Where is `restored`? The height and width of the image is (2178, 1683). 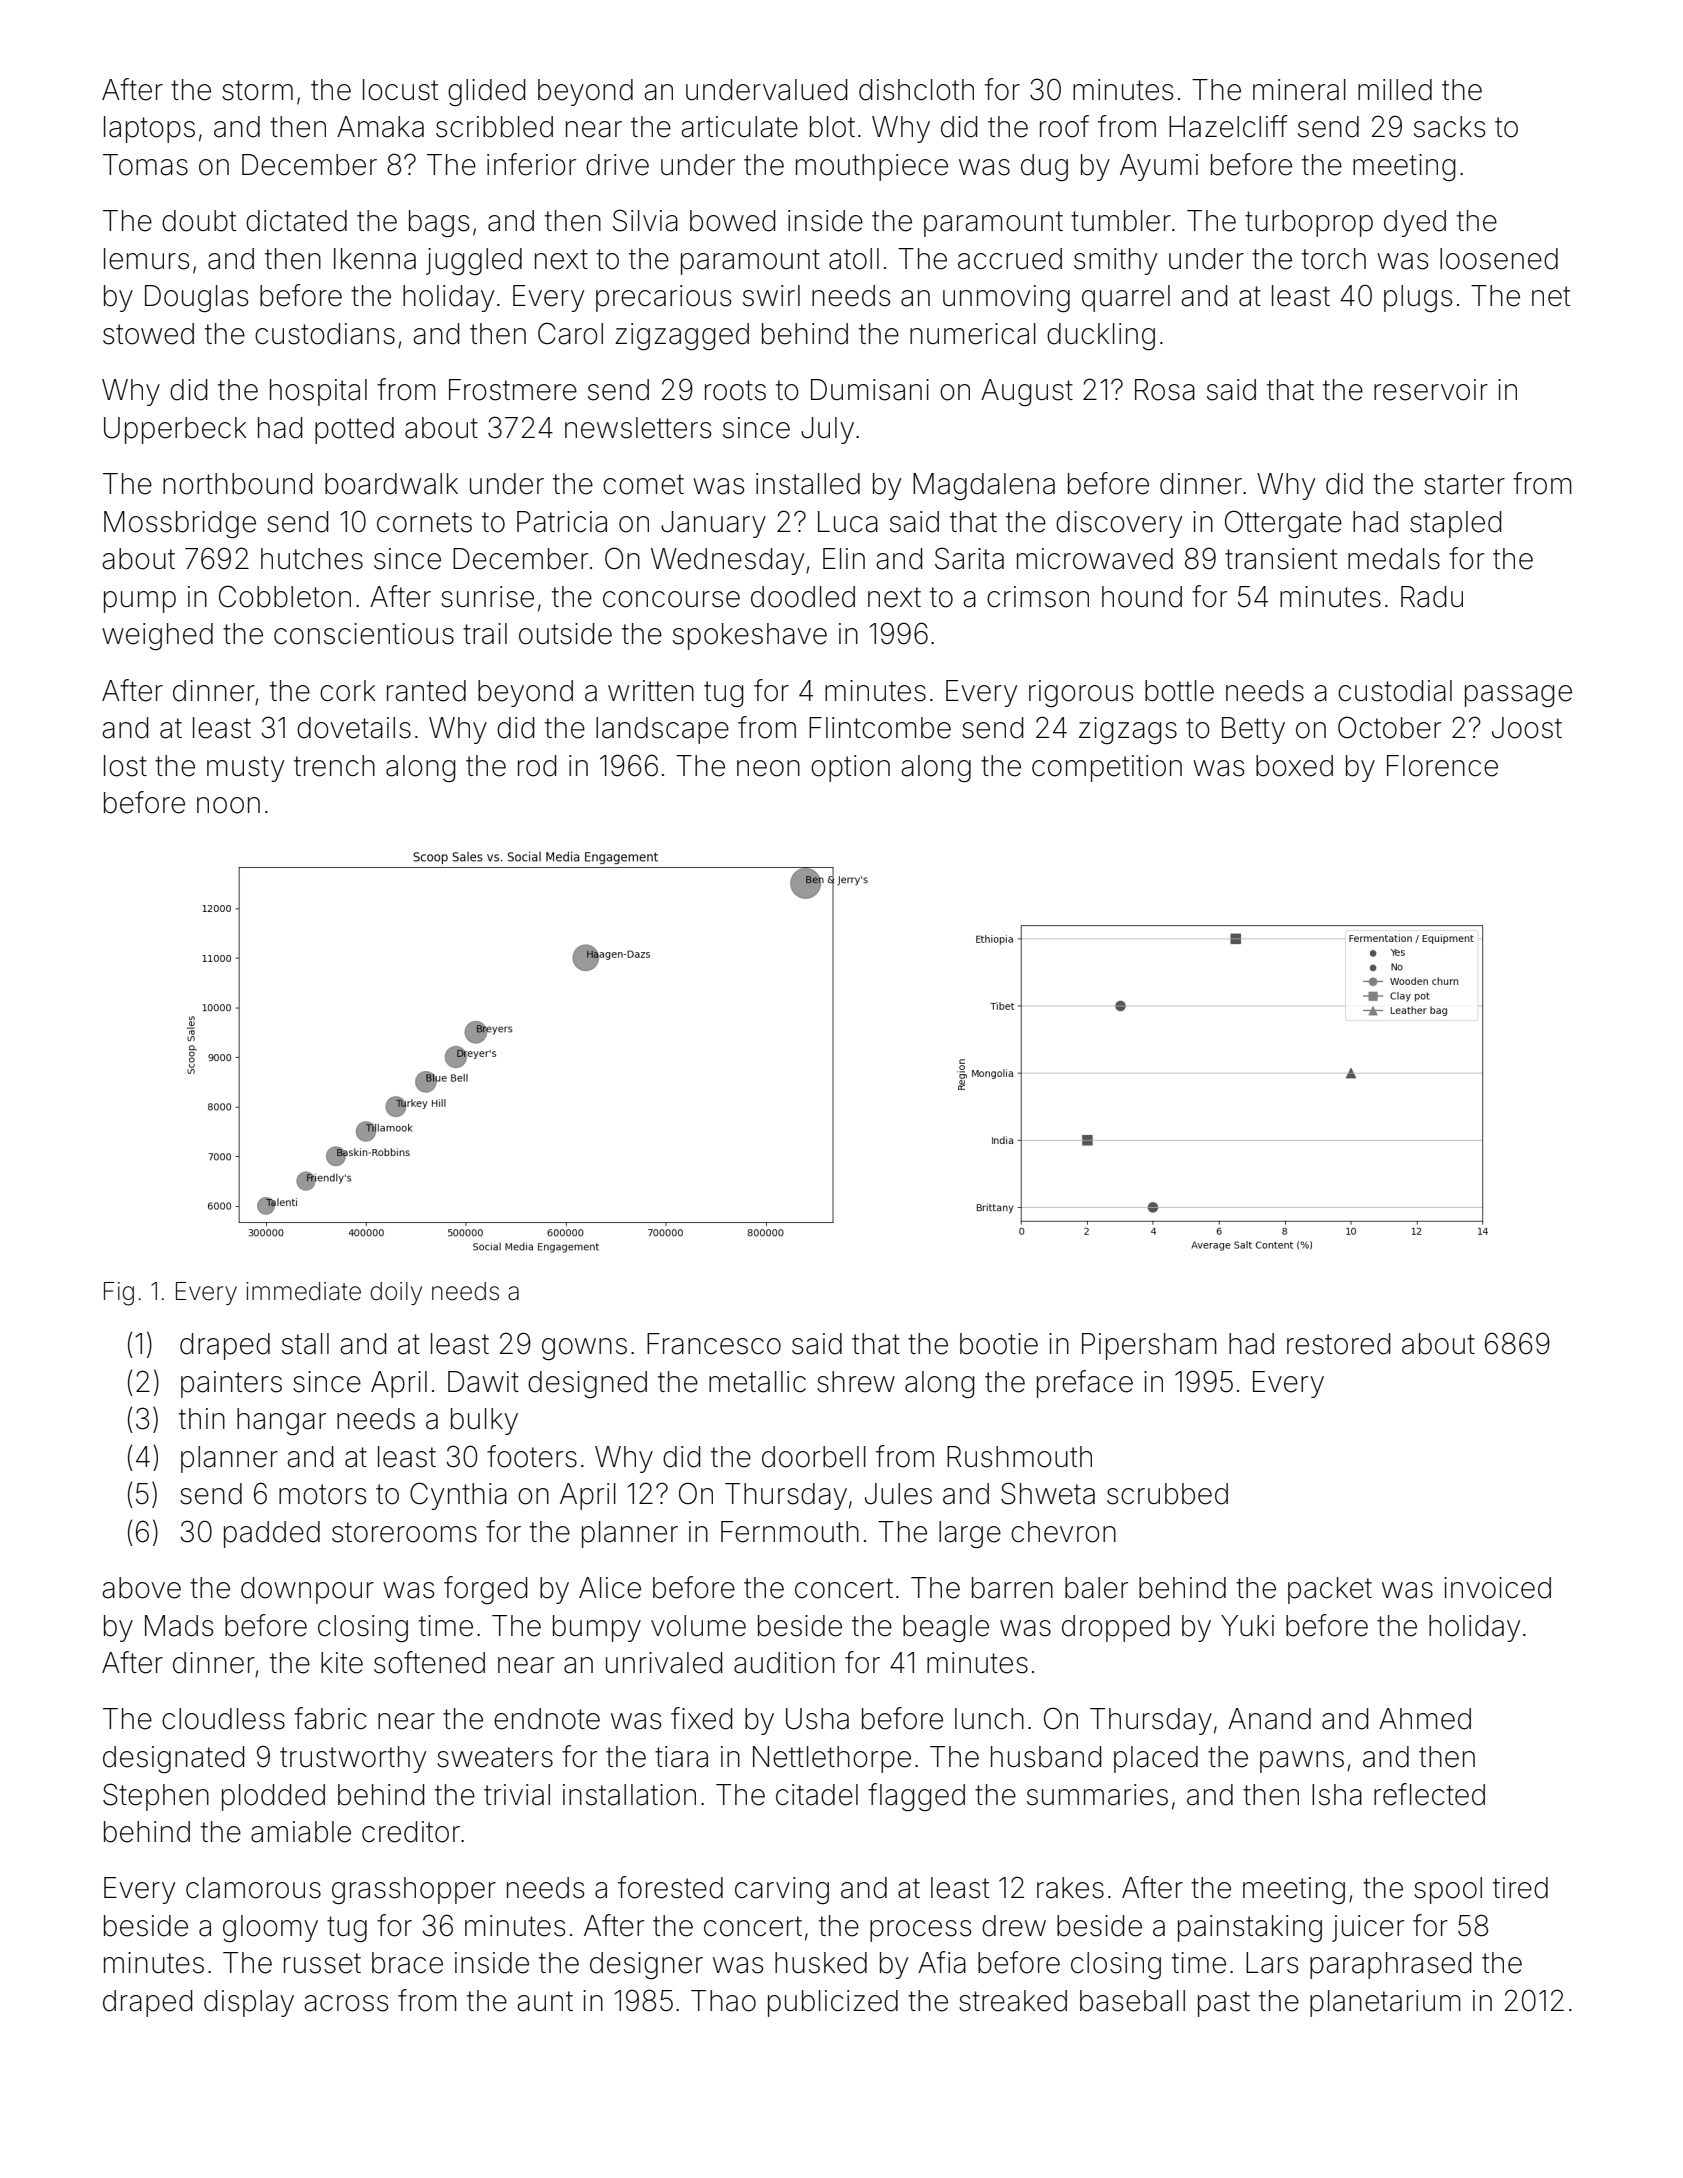 restored is located at coordinates (1338, 1344).
